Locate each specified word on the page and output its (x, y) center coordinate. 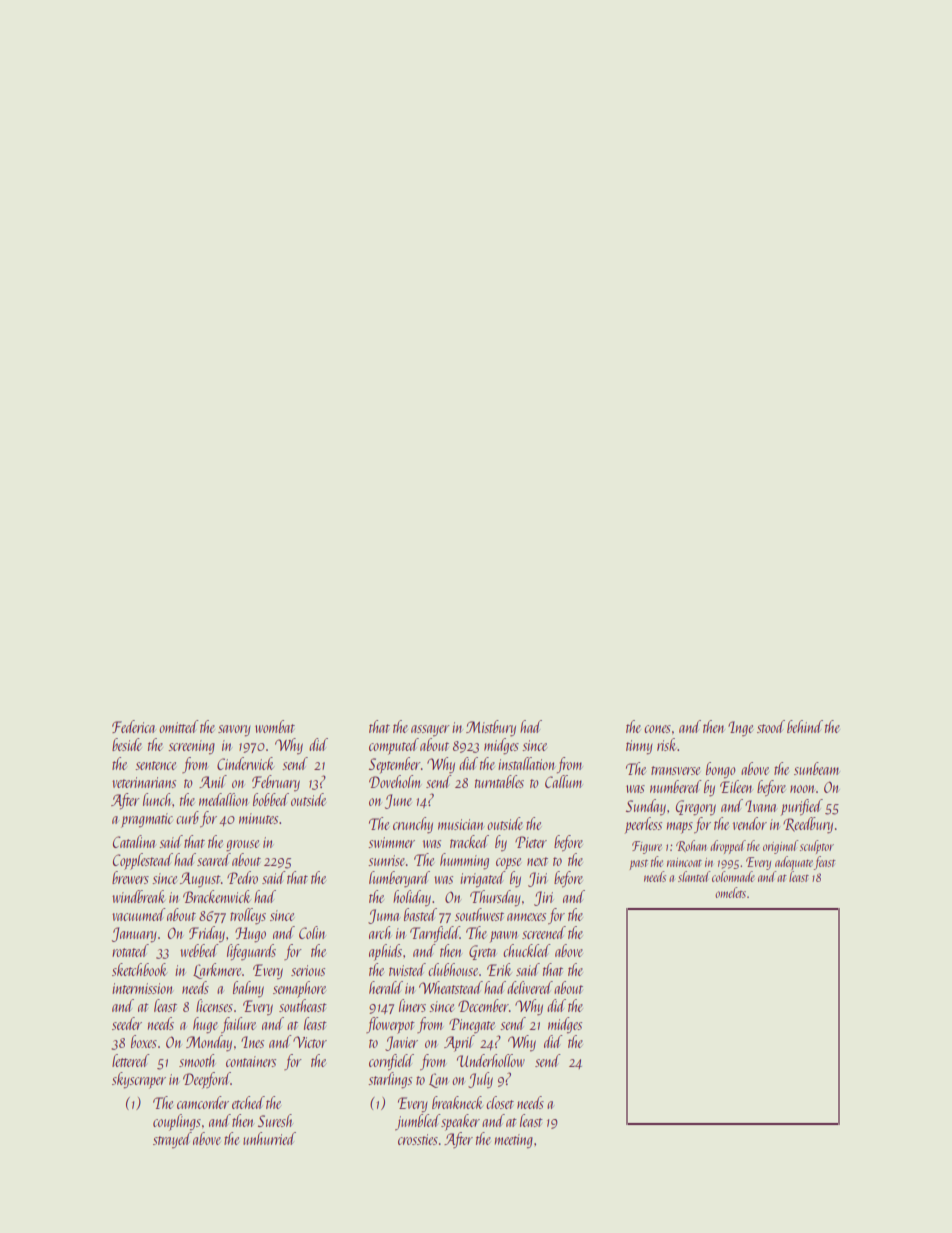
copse (508, 864)
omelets (730, 892)
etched (248, 1102)
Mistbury (491, 728)
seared (214, 859)
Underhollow (491, 1060)
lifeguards (251, 952)
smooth (197, 1060)
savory (234, 731)
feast (825, 863)
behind (805, 726)
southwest (479, 914)
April (459, 1043)
